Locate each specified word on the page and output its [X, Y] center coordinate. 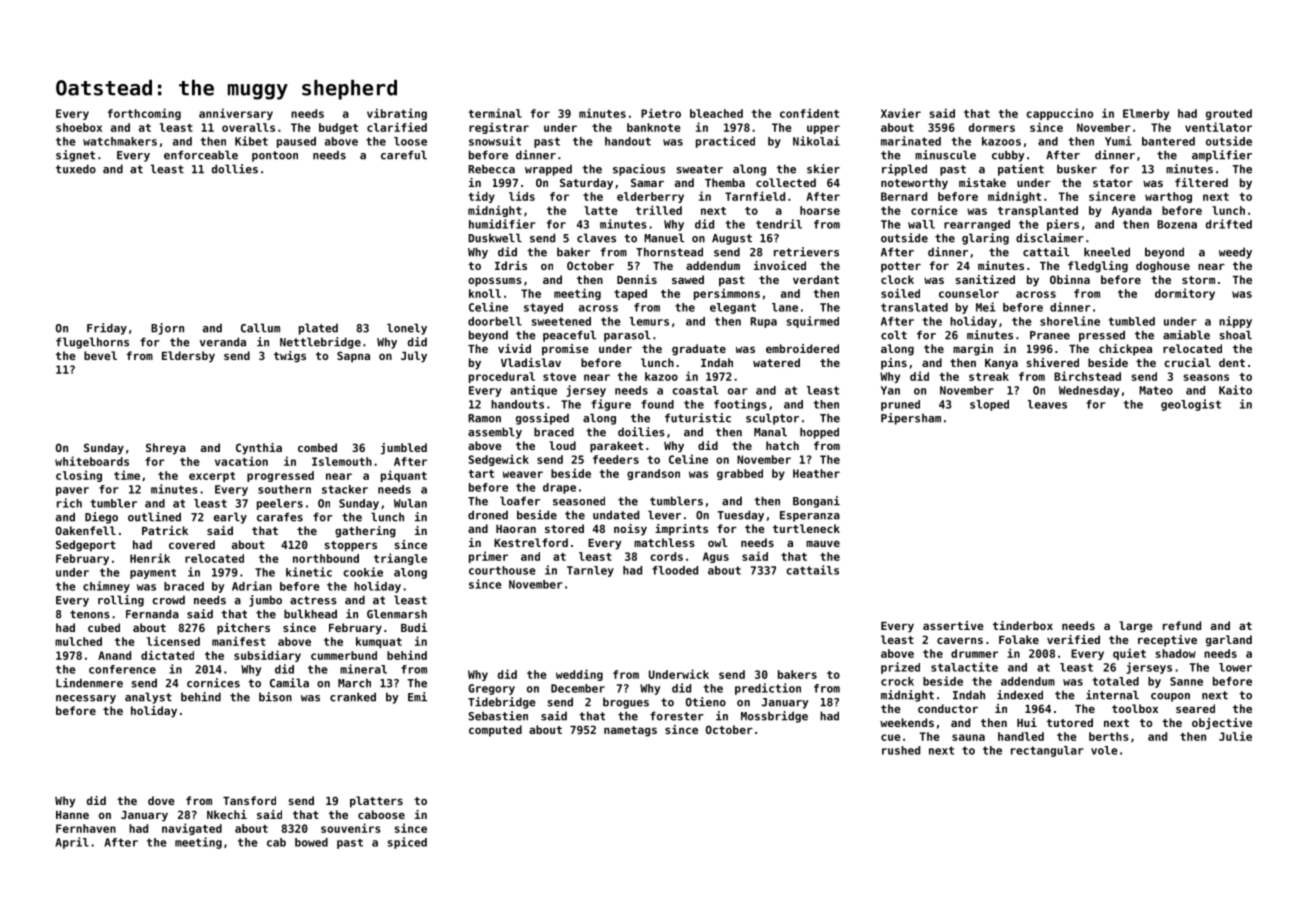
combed [317, 447]
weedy [1235, 253]
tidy [481, 197]
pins [894, 364]
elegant [733, 308]
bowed [311, 842]
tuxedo [76, 169]
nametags [630, 731]
